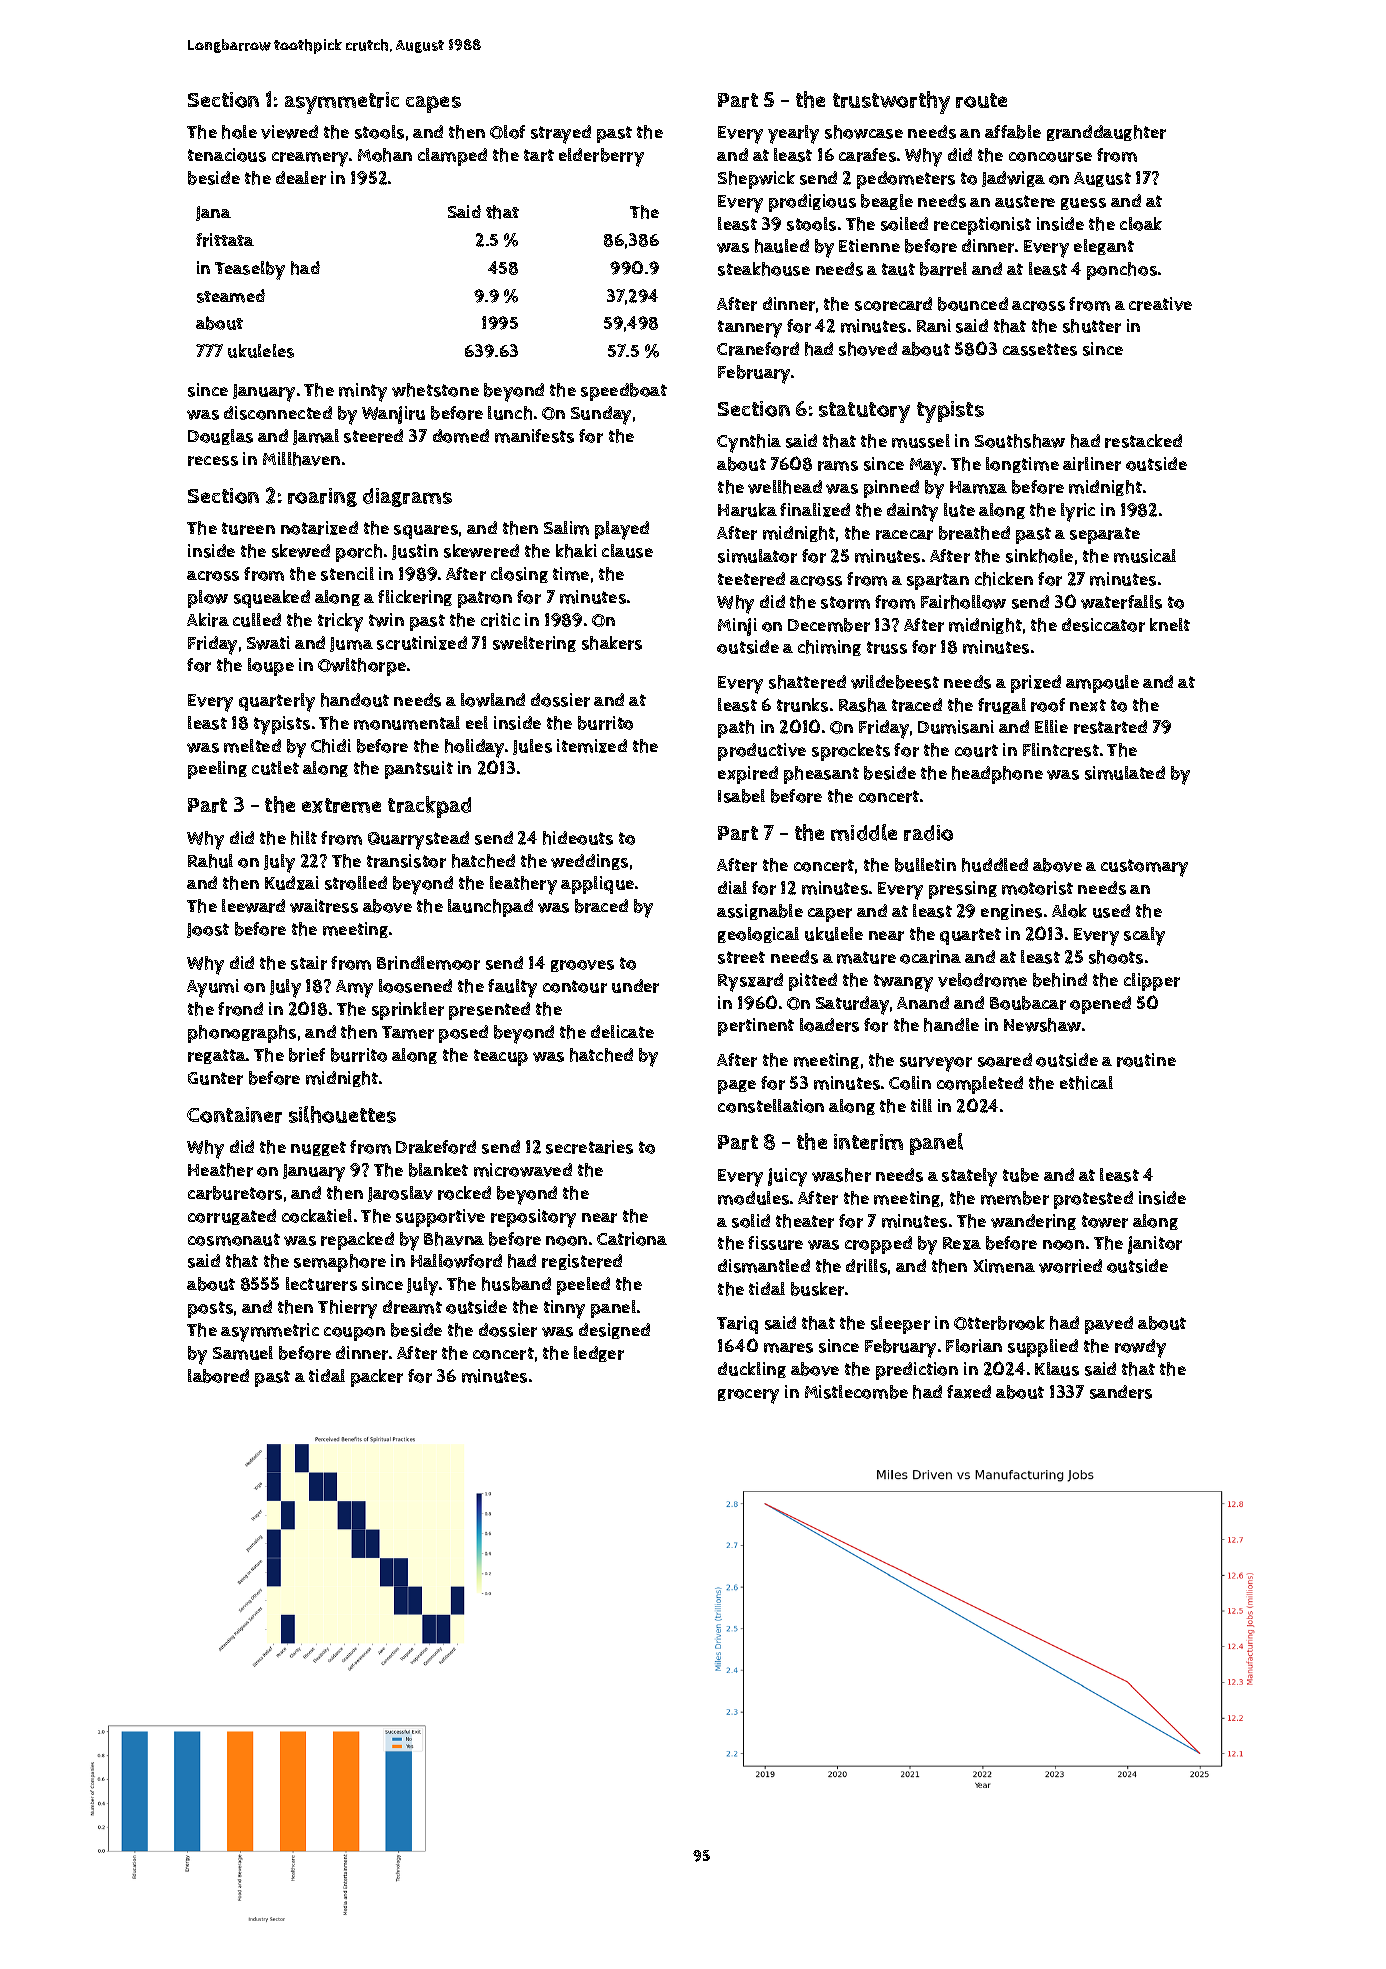 This screenshot has width=1386, height=1969. Describe the element at coordinates (407, 723) in the screenshot. I see `monumental` at that location.
